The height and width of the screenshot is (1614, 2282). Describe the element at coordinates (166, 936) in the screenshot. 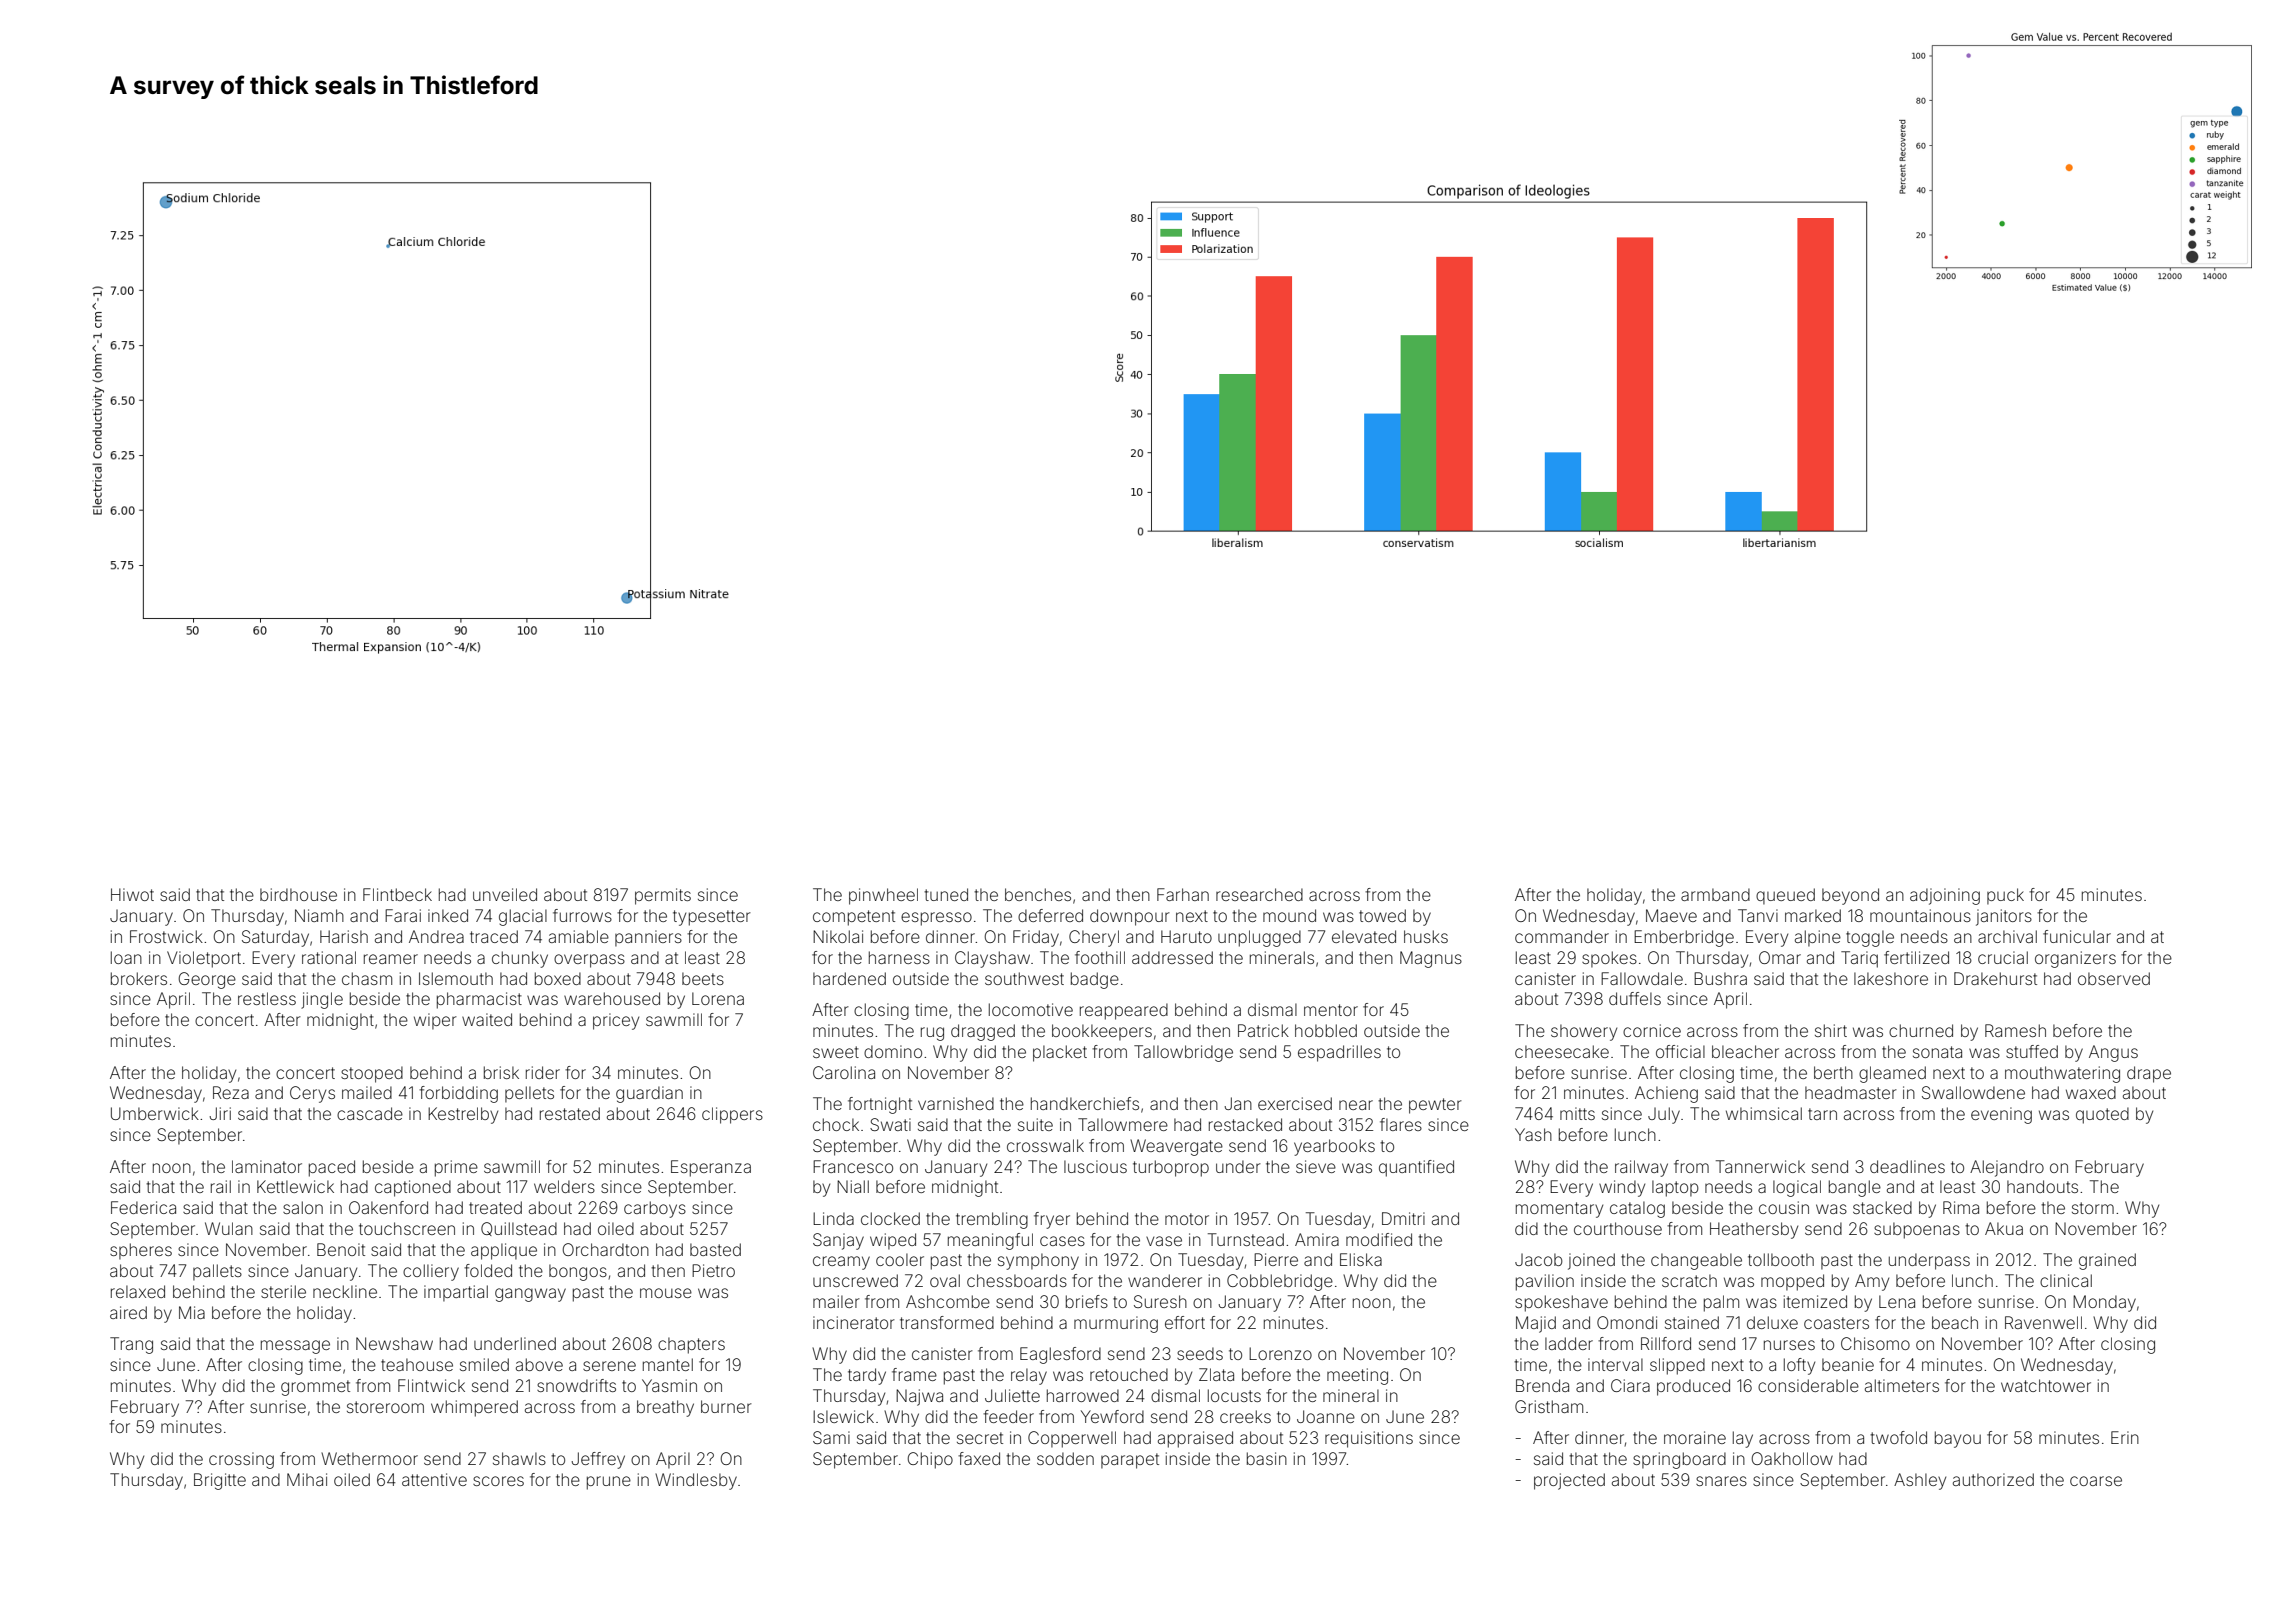

I see `Frostwick` at that location.
